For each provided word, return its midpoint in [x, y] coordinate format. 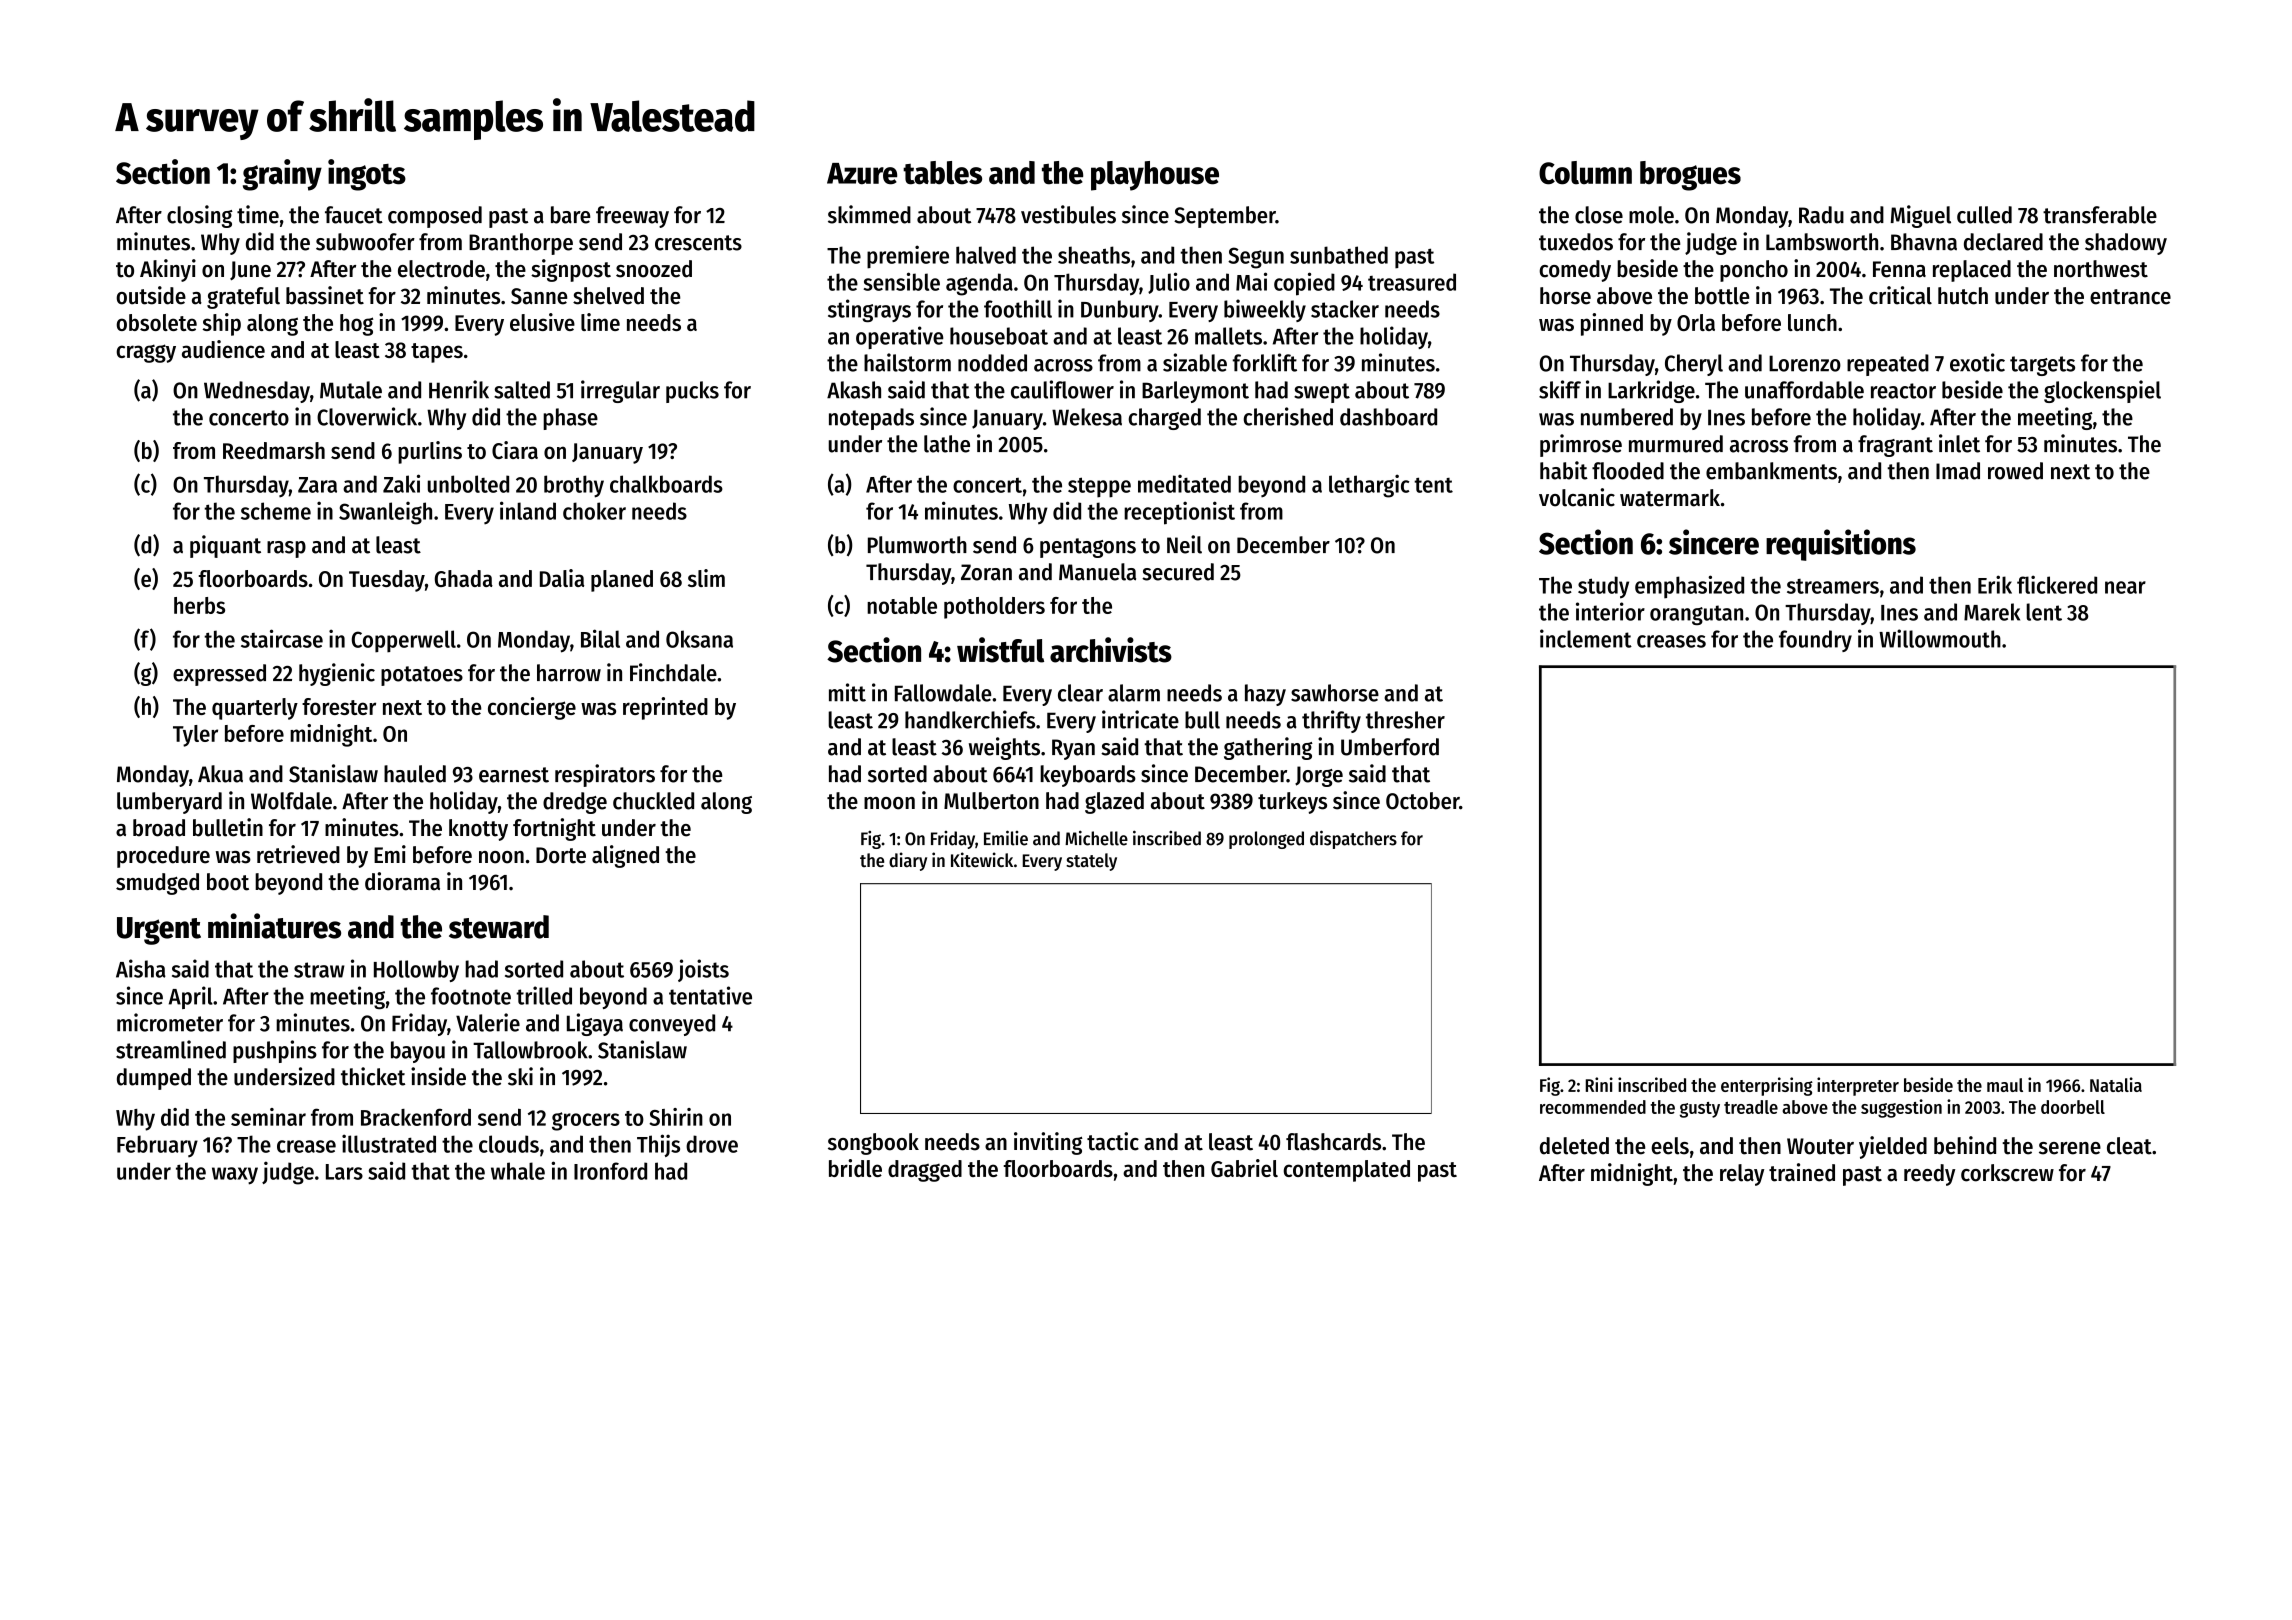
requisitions [1841, 545]
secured [1178, 572]
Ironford [610, 1171]
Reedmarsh [274, 450]
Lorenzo [1805, 363]
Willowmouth [1940, 638]
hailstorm [907, 362]
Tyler [195, 736]
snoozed [654, 269]
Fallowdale [943, 693]
